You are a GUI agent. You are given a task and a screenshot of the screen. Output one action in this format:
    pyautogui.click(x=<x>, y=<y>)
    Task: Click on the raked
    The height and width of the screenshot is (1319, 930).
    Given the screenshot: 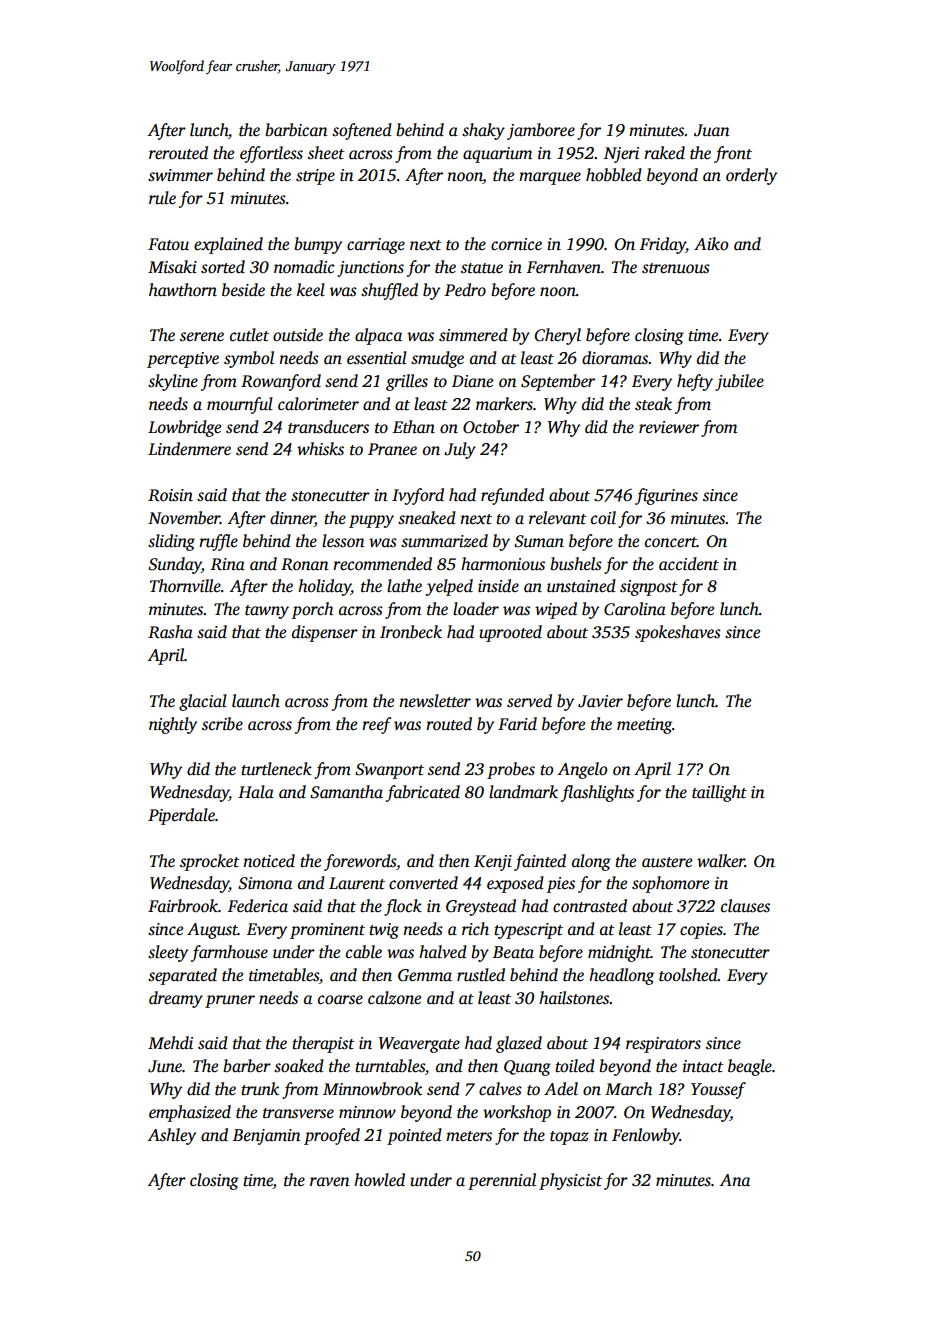 What is the action you would take?
    pyautogui.click(x=664, y=153)
